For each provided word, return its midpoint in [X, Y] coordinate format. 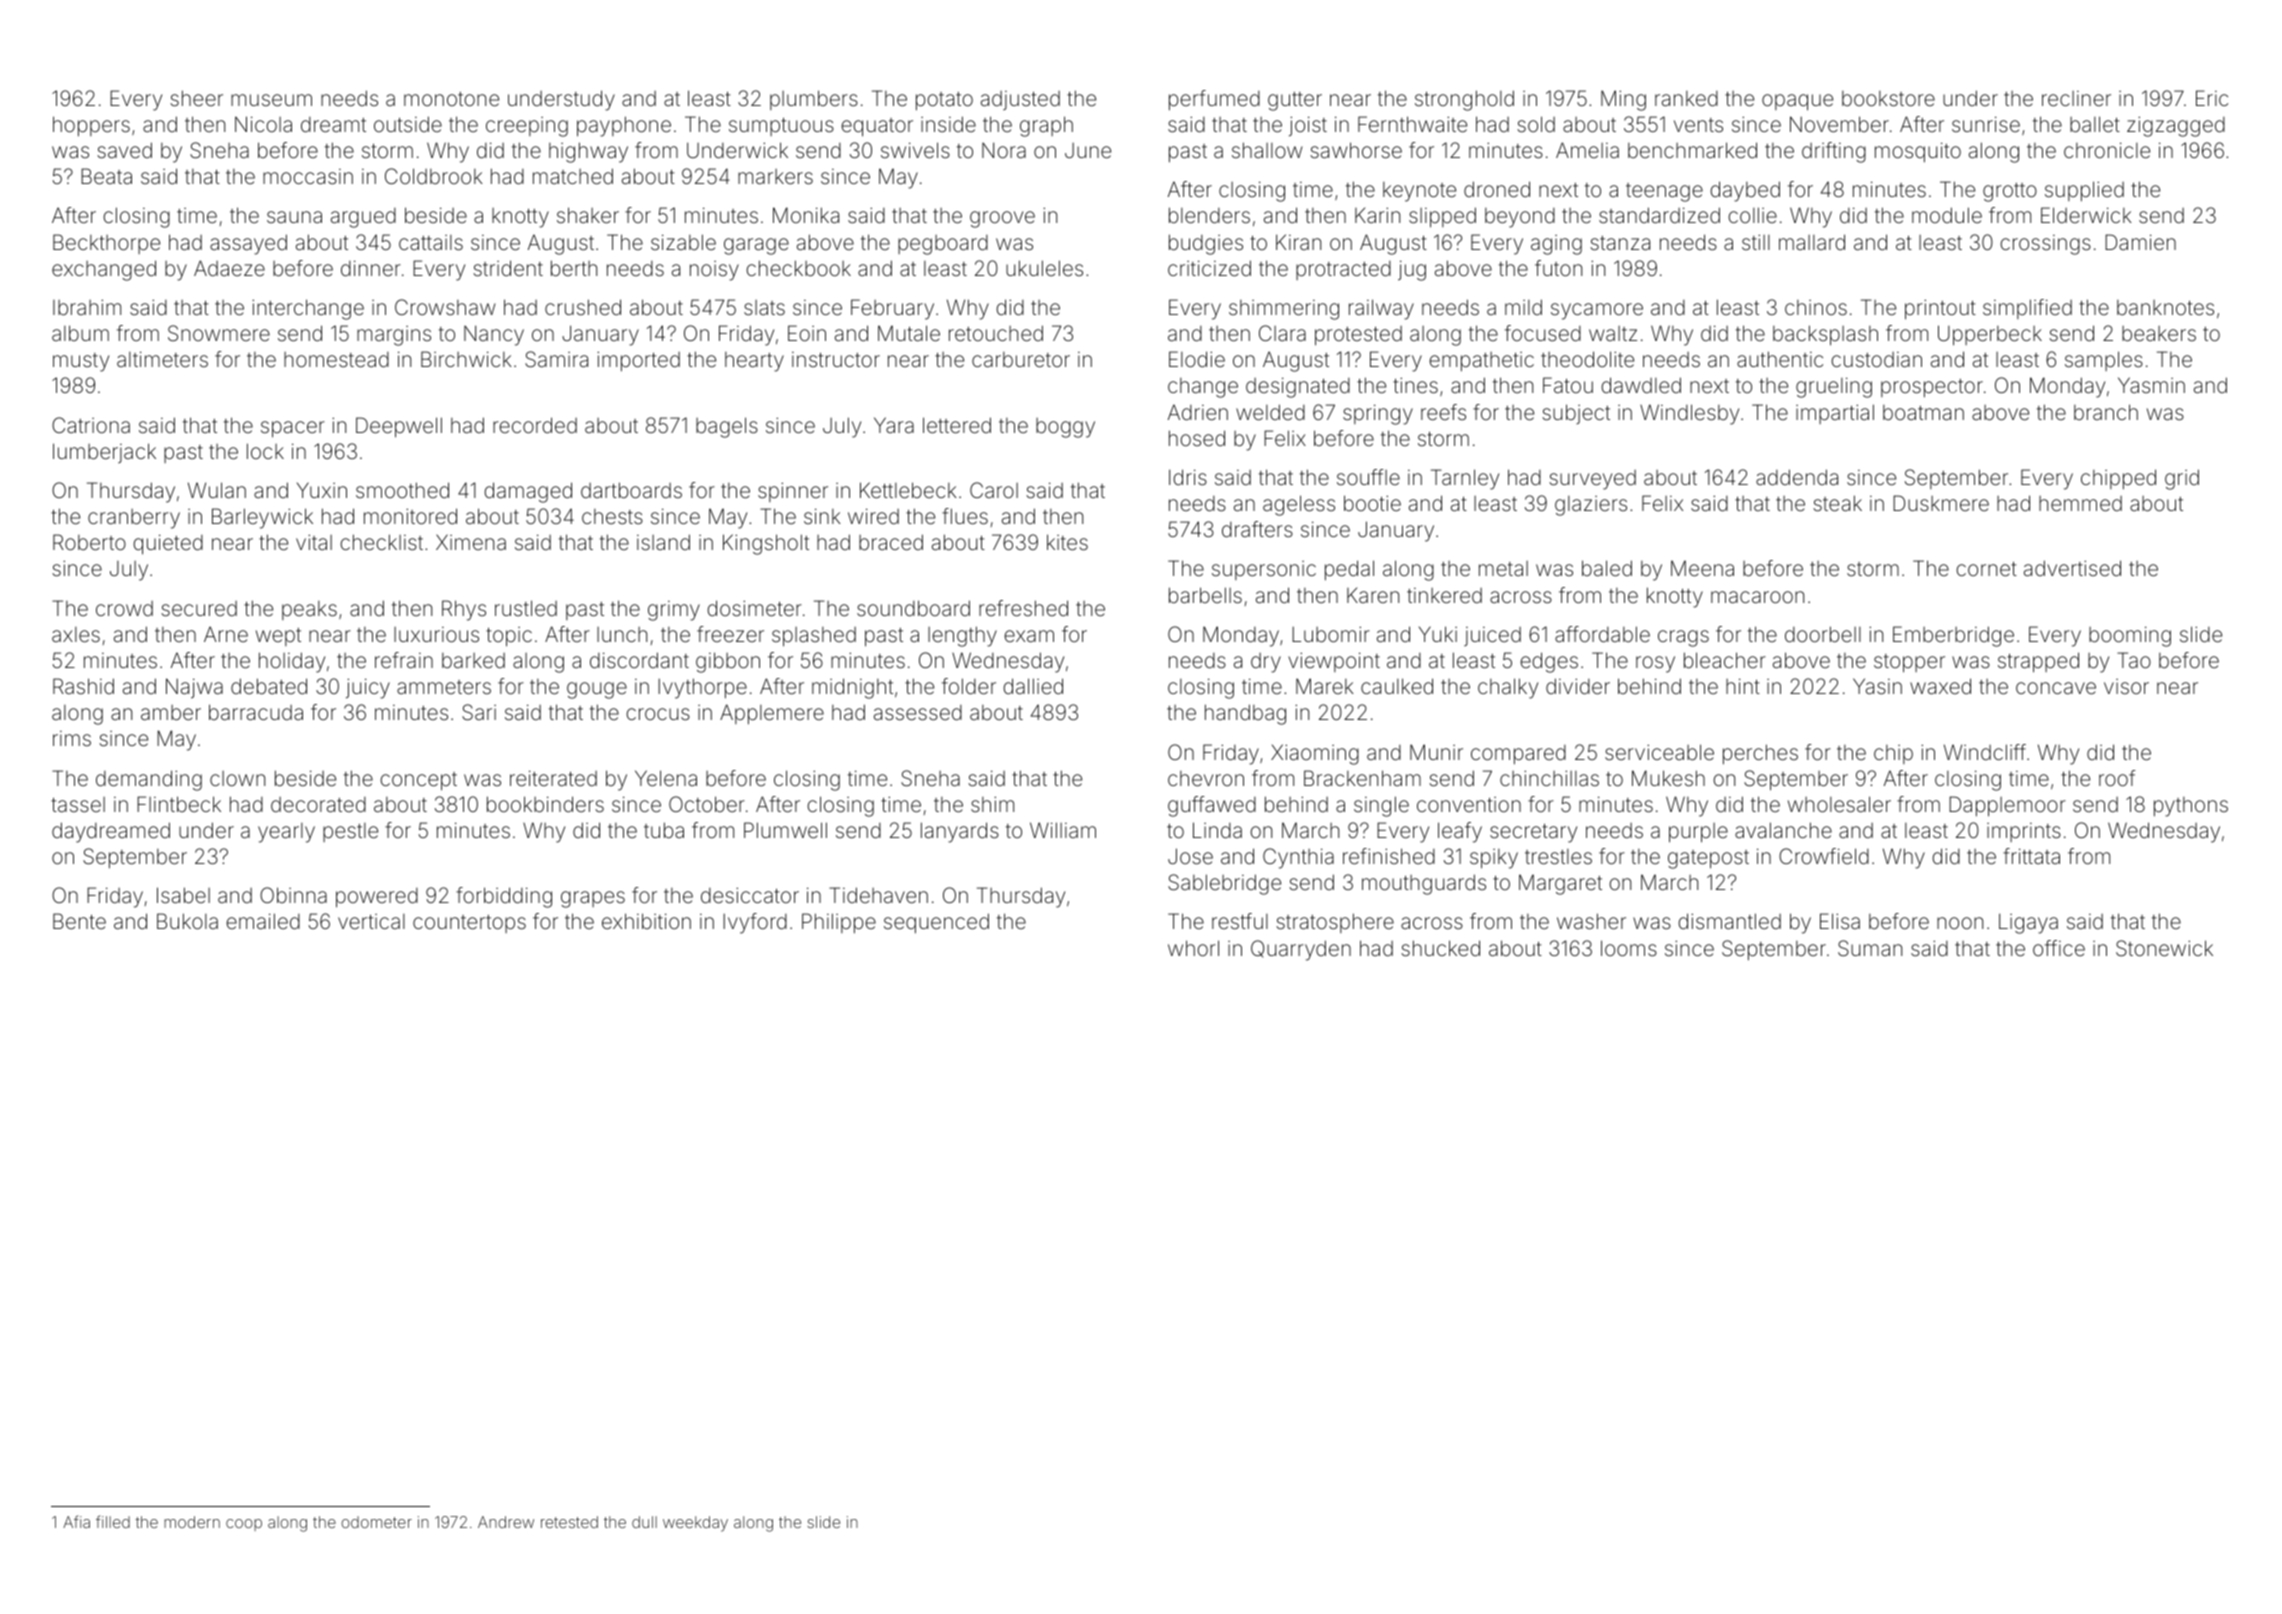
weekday [695, 1524]
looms [1629, 948]
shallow [1267, 150]
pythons [2191, 807]
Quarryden [1301, 950]
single [1381, 806]
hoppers [91, 126]
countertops [469, 924]
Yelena [666, 778]
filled [113, 1521]
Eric [2212, 98]
